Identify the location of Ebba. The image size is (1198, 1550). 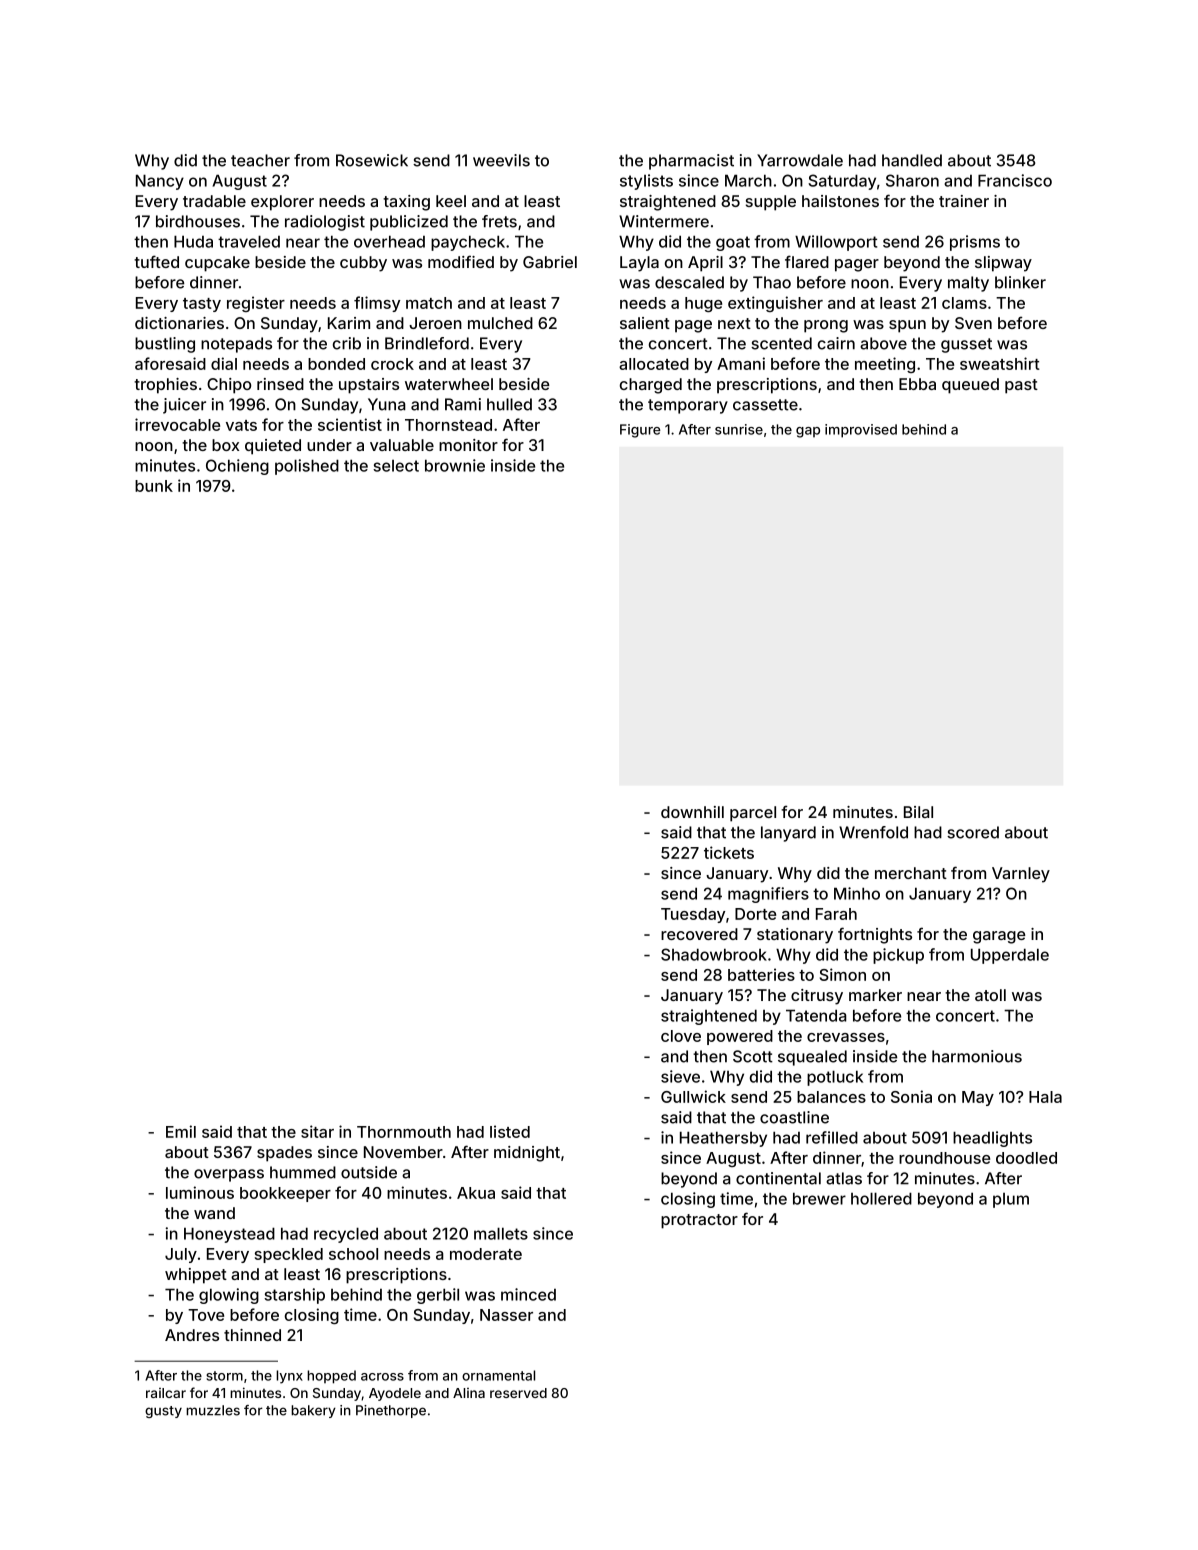
(917, 384).
